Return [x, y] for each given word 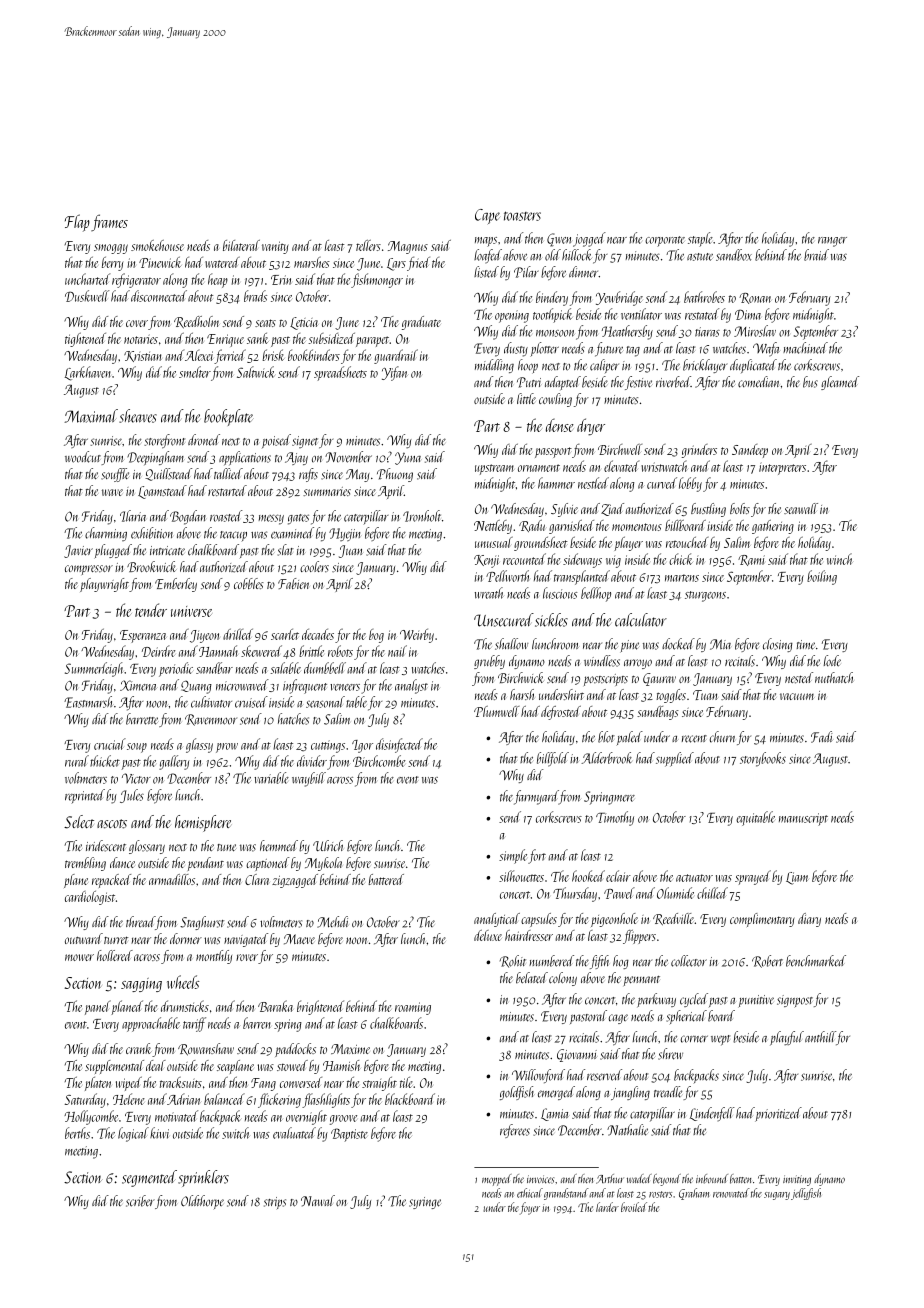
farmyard [536, 797]
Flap [77, 223]
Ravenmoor [211, 720]
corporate [665, 241]
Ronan [755, 298]
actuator [694, 878]
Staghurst [202, 923]
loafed [488, 256]
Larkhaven [88, 373]
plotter [544, 349]
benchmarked [816, 961]
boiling [822, 577]
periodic [176, 669]
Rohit [513, 961]
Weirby [417, 636]
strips [275, 1203]
